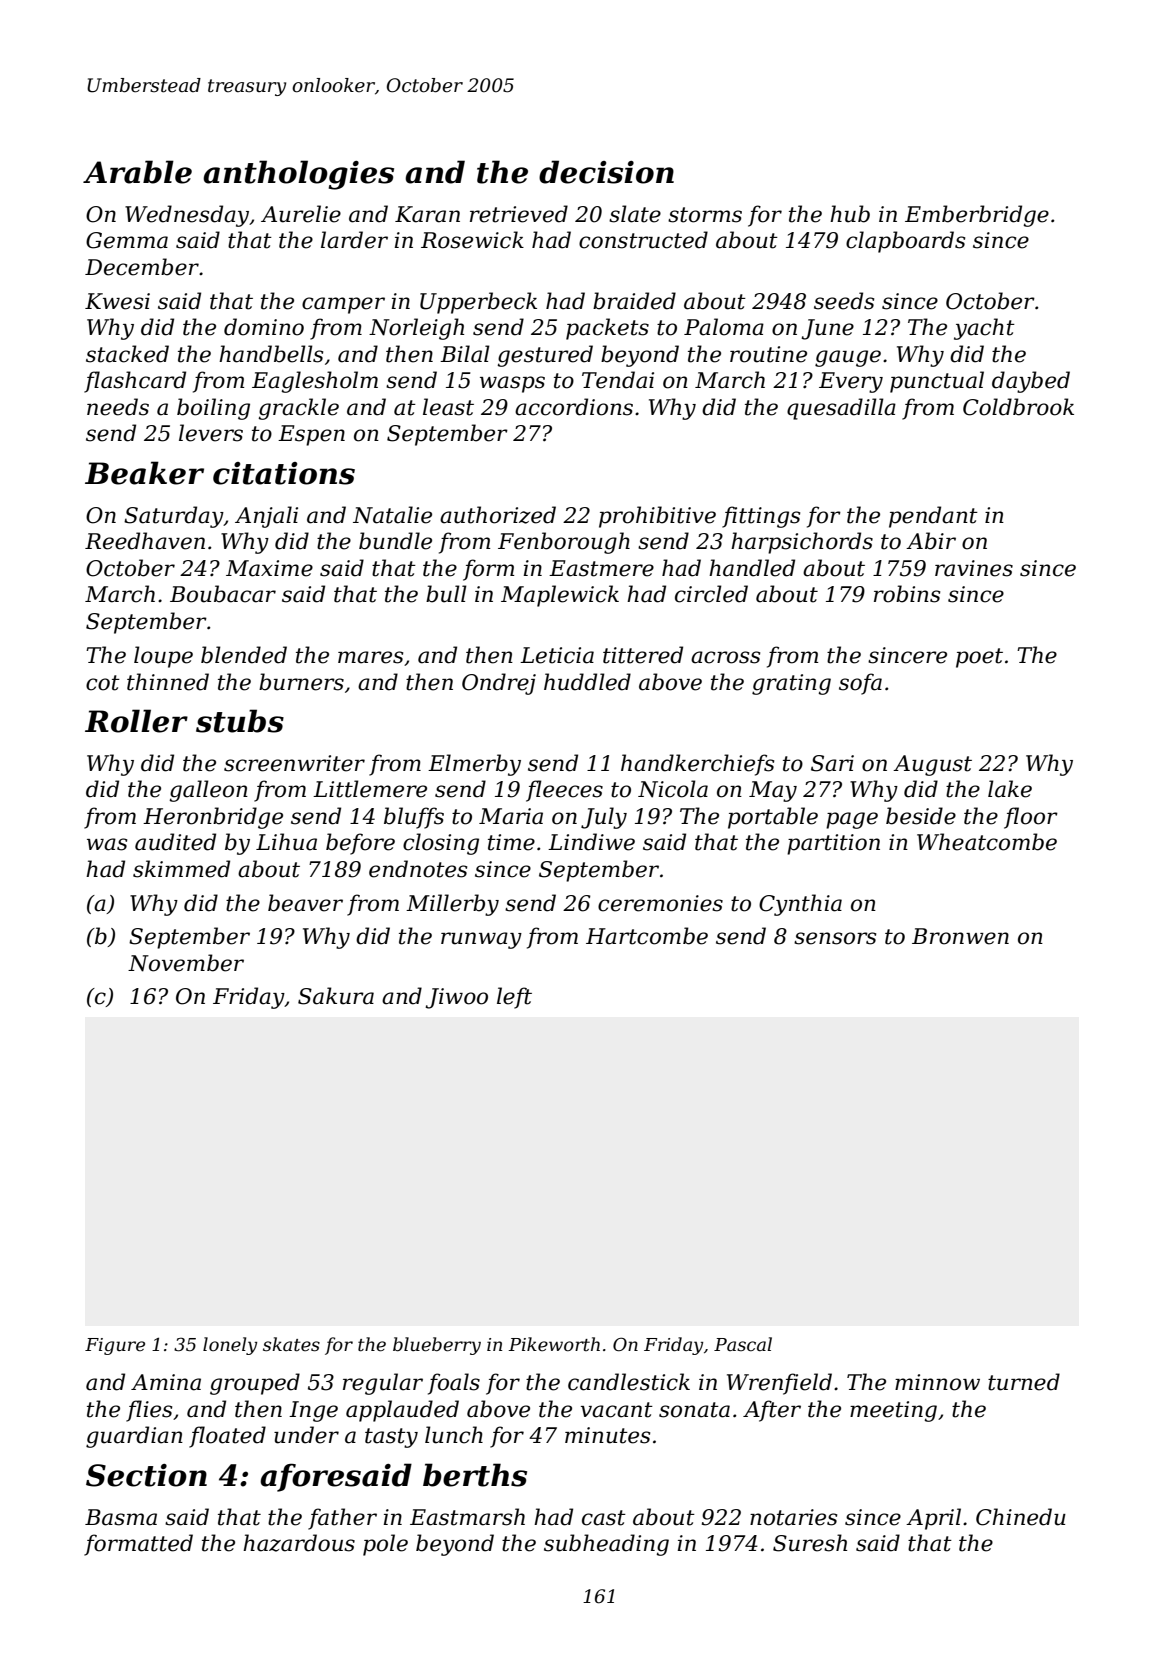 This screenshot has width=1165, height=1654. What do you see at coordinates (519, 214) in the screenshot?
I see `retrieved` at bounding box center [519, 214].
